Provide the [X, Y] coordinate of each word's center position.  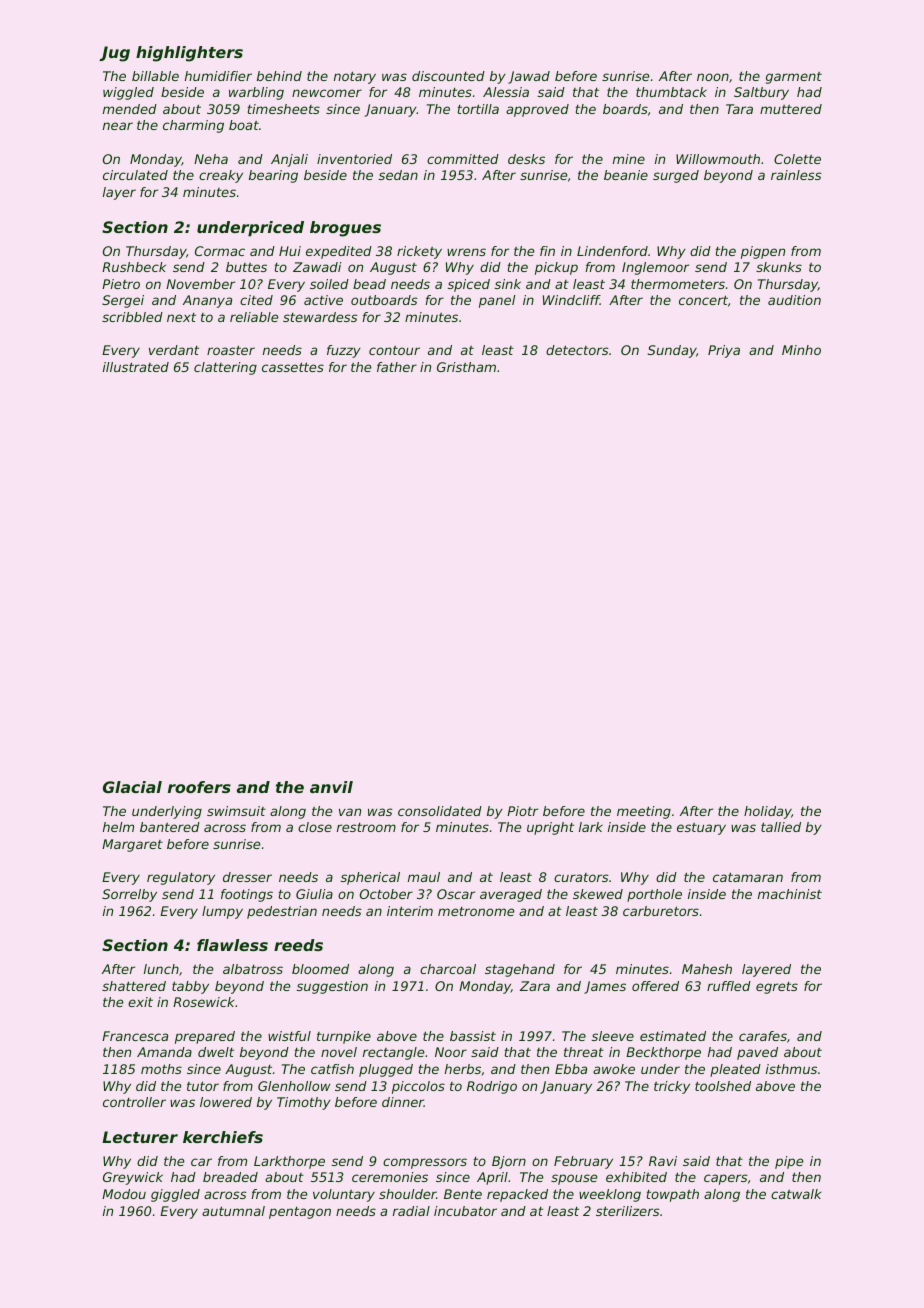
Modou [124, 1194]
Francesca [135, 1036]
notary [355, 77]
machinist [790, 894]
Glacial [132, 787]
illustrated [136, 367]
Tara [739, 109]
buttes [246, 267]
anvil [331, 787]
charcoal [448, 969]
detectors [577, 350]
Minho [801, 350]
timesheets [284, 109]
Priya [724, 351]
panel [497, 301]
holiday [768, 812]
